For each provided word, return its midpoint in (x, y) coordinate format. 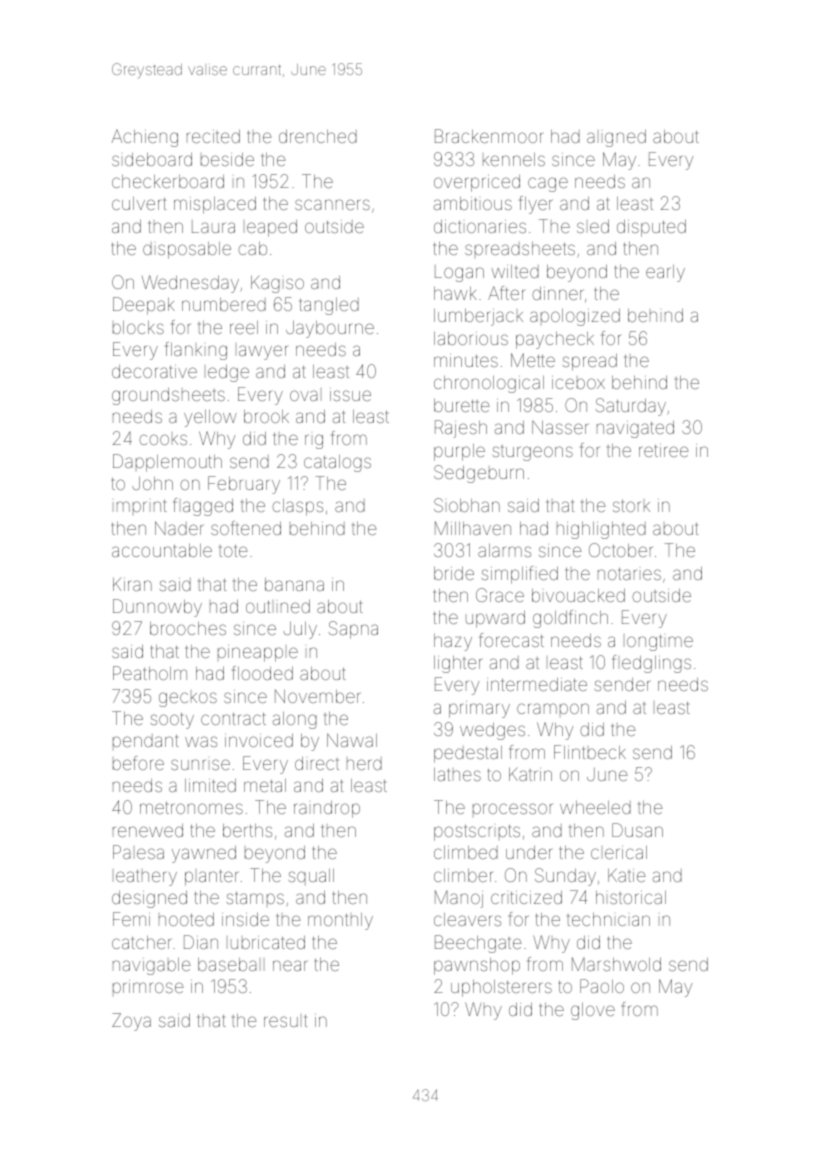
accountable (162, 550)
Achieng (145, 138)
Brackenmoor (489, 136)
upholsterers (501, 988)
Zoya (131, 1022)
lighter (458, 664)
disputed (651, 228)
